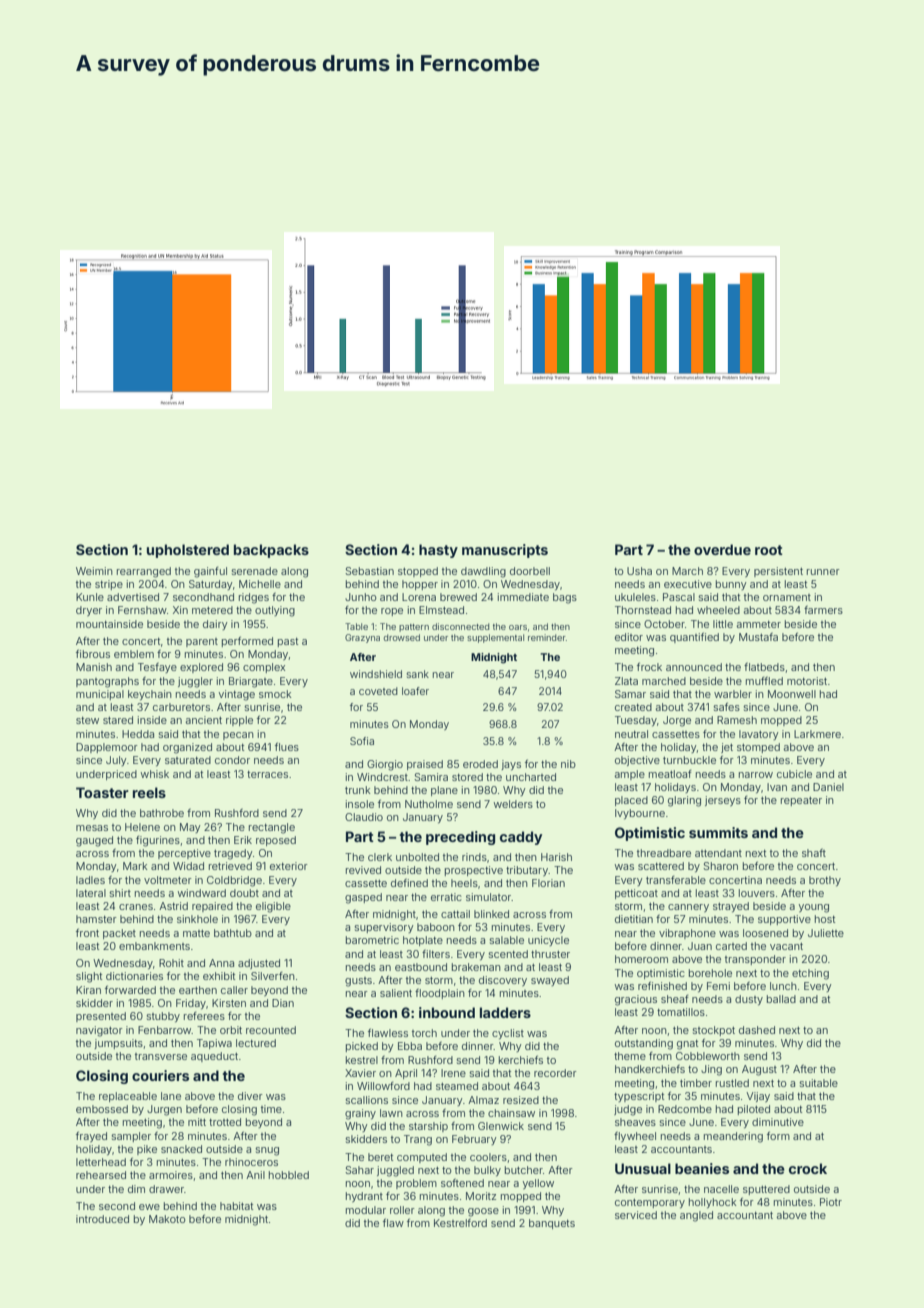  Describe the element at coordinates (710, 973) in the page. I see `borehole` at that location.
